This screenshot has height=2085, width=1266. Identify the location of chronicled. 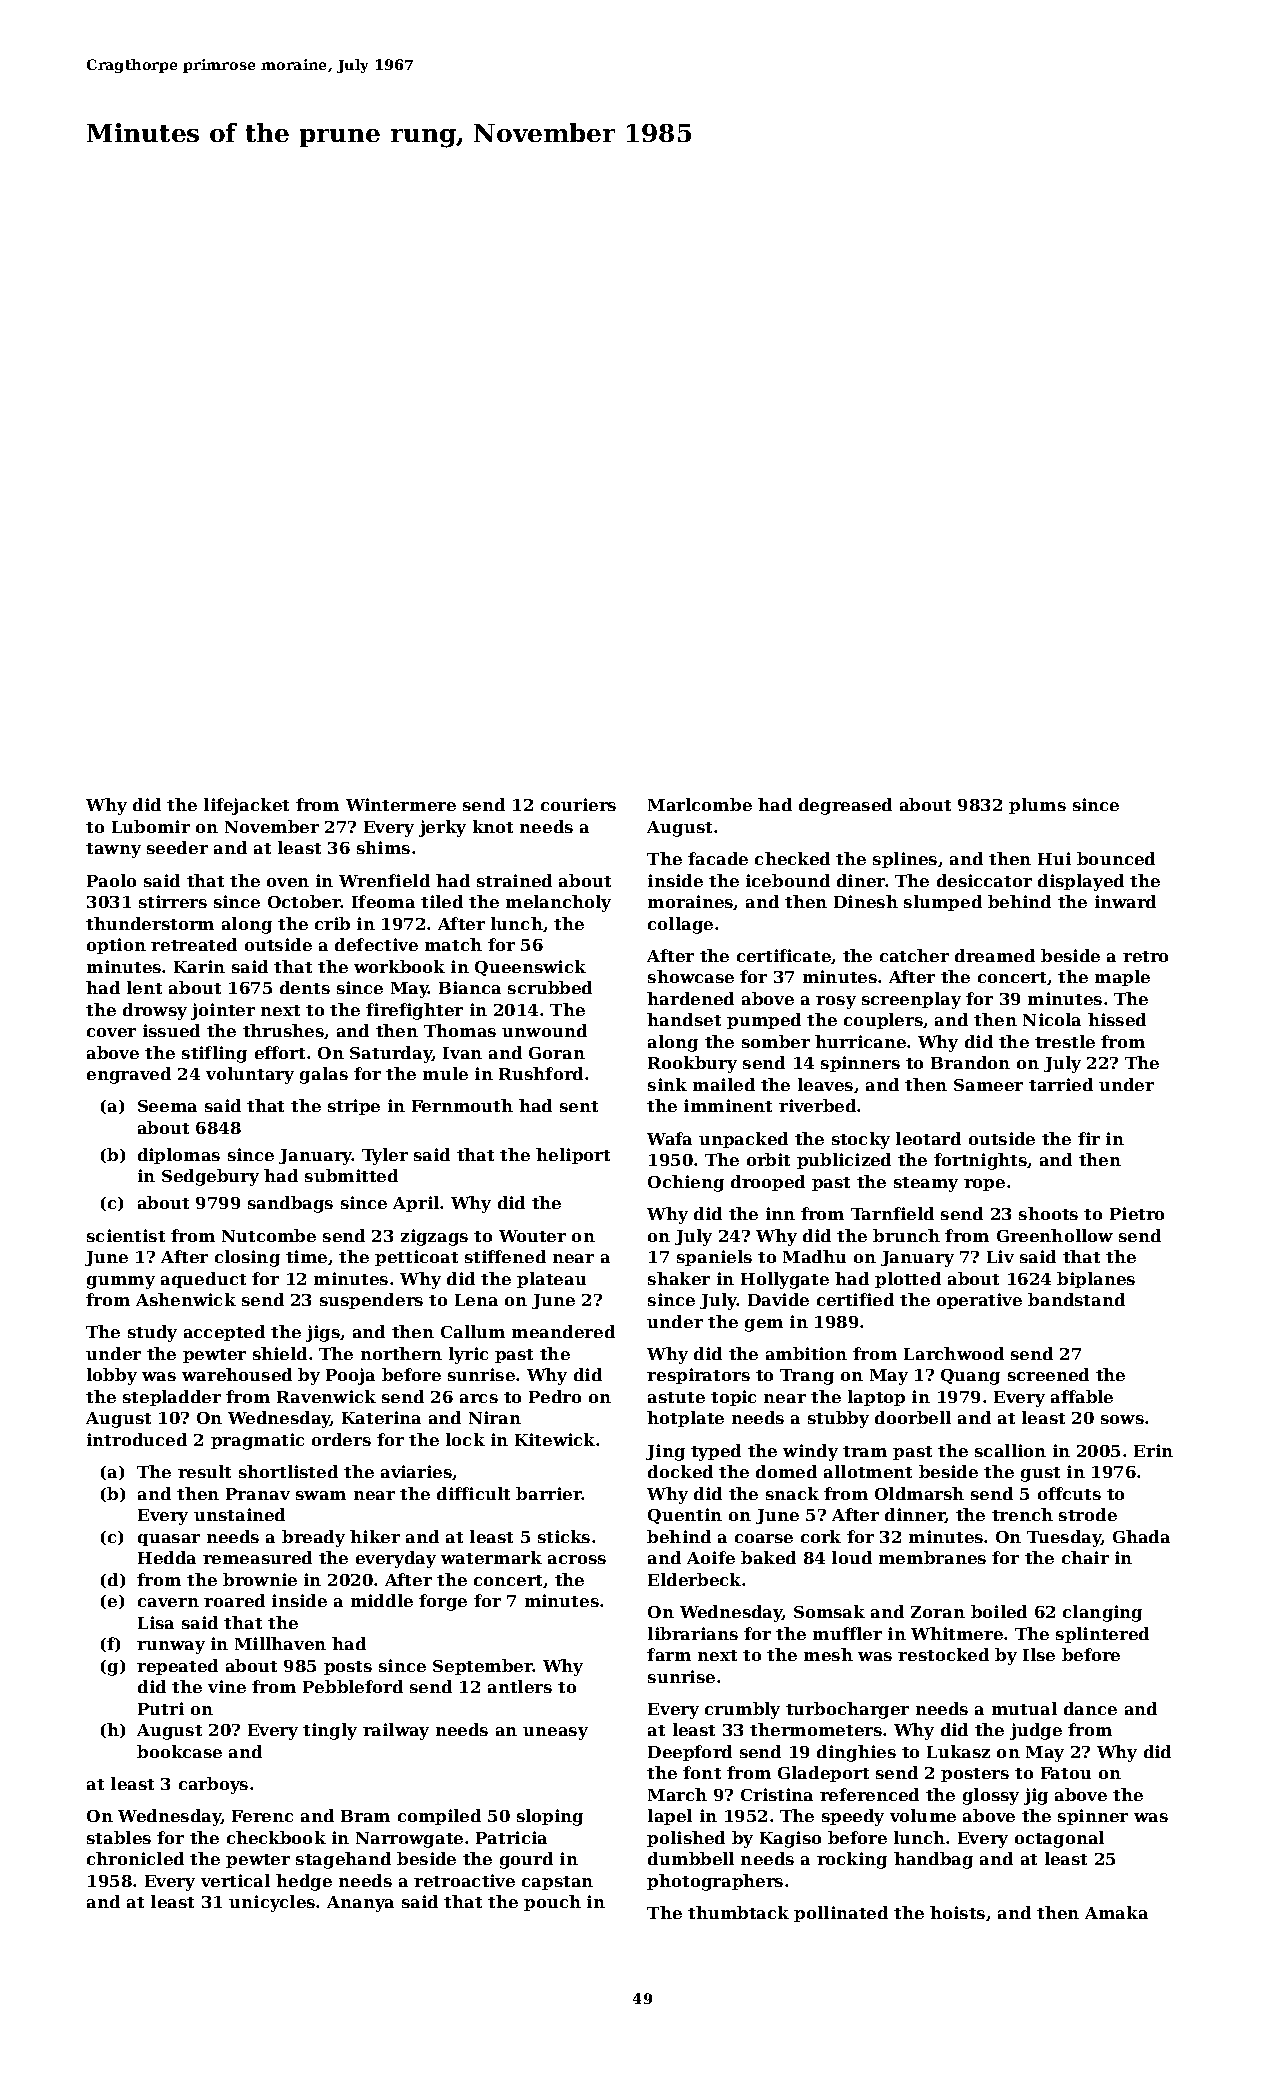
(135, 1858).
